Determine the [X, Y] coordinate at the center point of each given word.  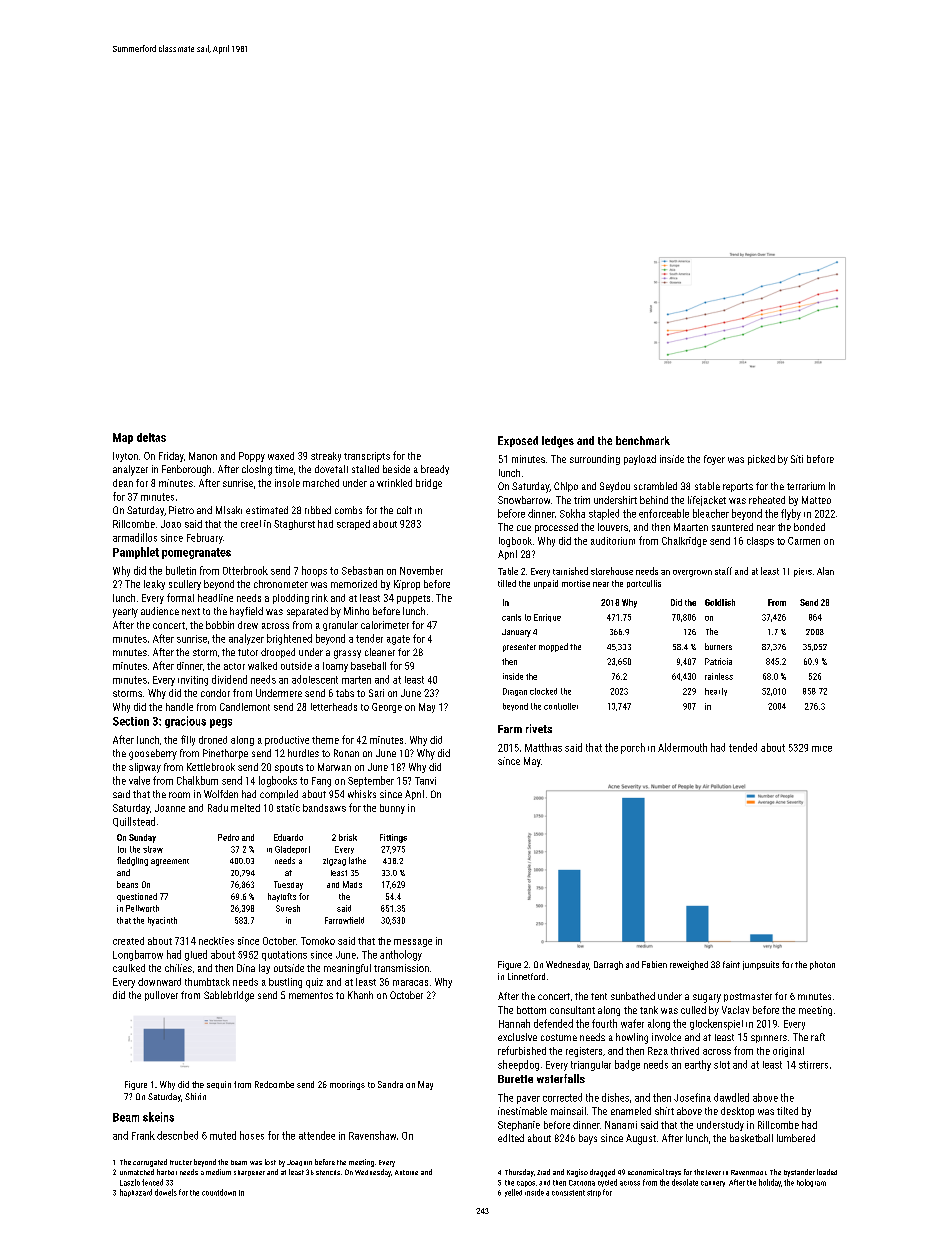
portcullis [644, 584]
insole [287, 483]
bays [588, 1139]
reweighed [689, 965]
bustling [285, 983]
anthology [401, 955]
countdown [219, 1192]
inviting [193, 681]
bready [435, 470]
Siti [797, 459]
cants [511, 617]
